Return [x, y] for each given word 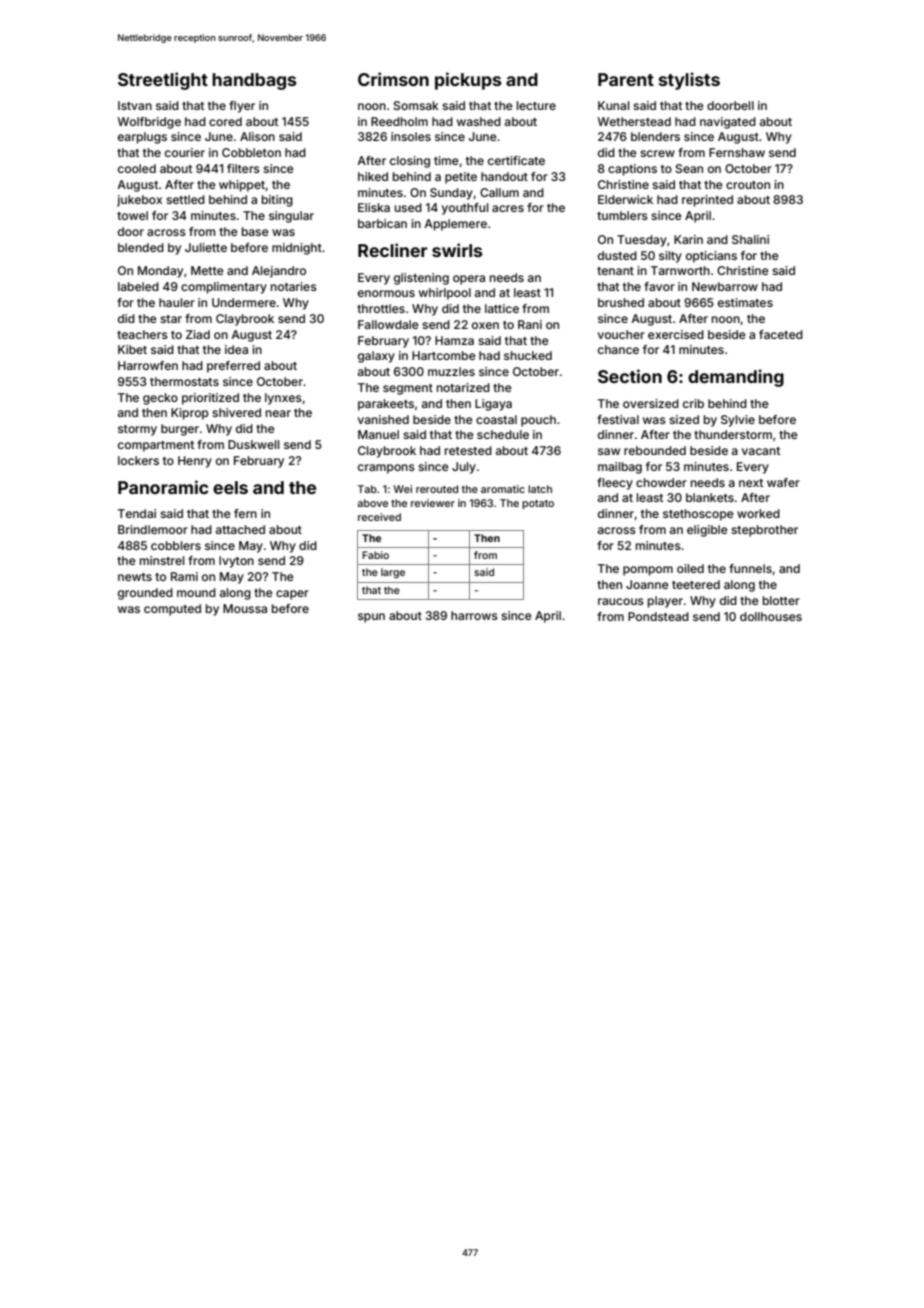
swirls [457, 250]
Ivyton [236, 562]
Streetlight [163, 81]
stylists [689, 81]
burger [180, 430]
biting [277, 201]
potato [538, 504]
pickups [468, 81]
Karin [688, 239]
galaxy [376, 357]
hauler [177, 302]
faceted [781, 334]
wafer [783, 482]
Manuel [378, 434]
